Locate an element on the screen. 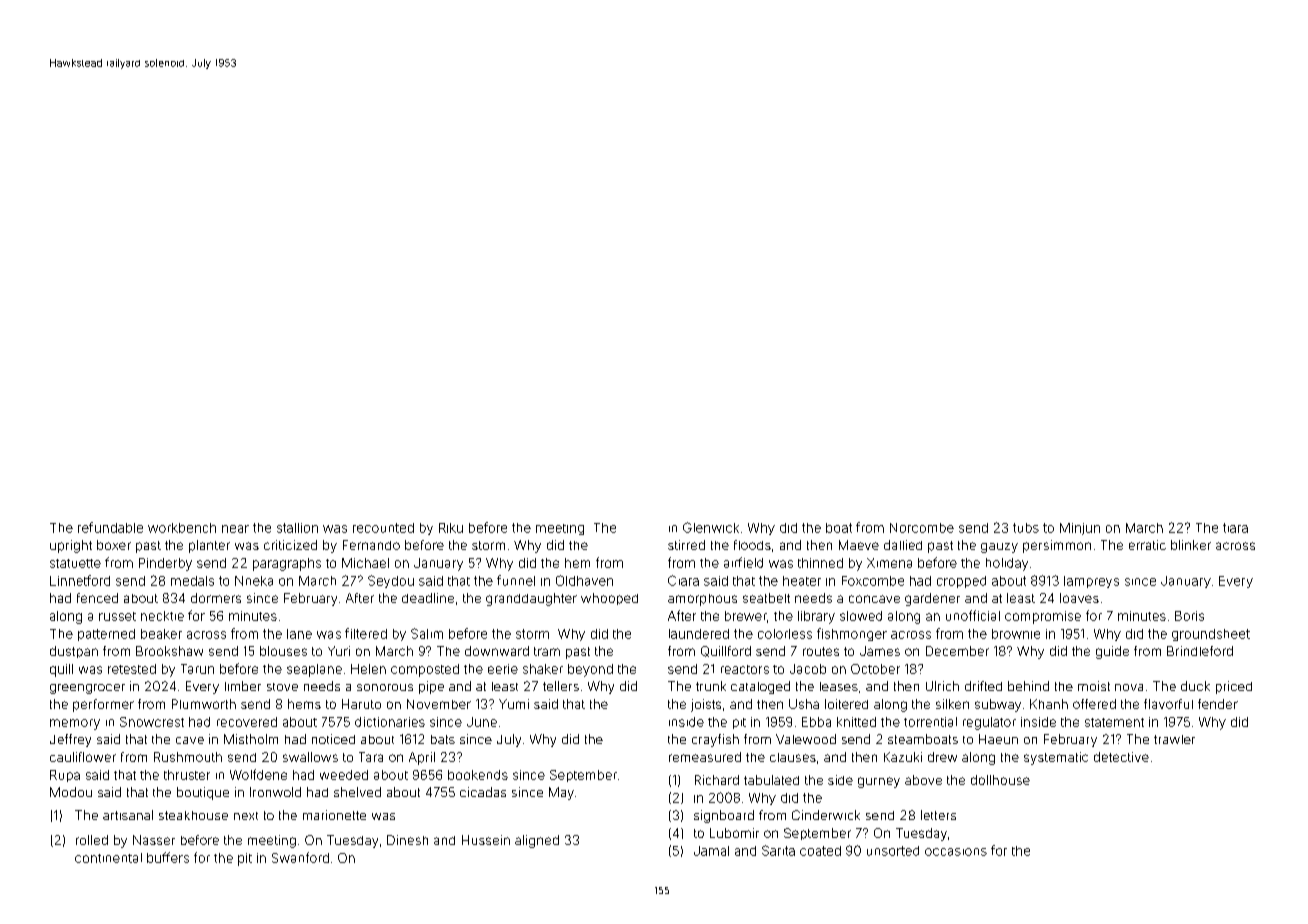 This screenshot has width=1308, height=924. marionette is located at coordinates (334, 815).
